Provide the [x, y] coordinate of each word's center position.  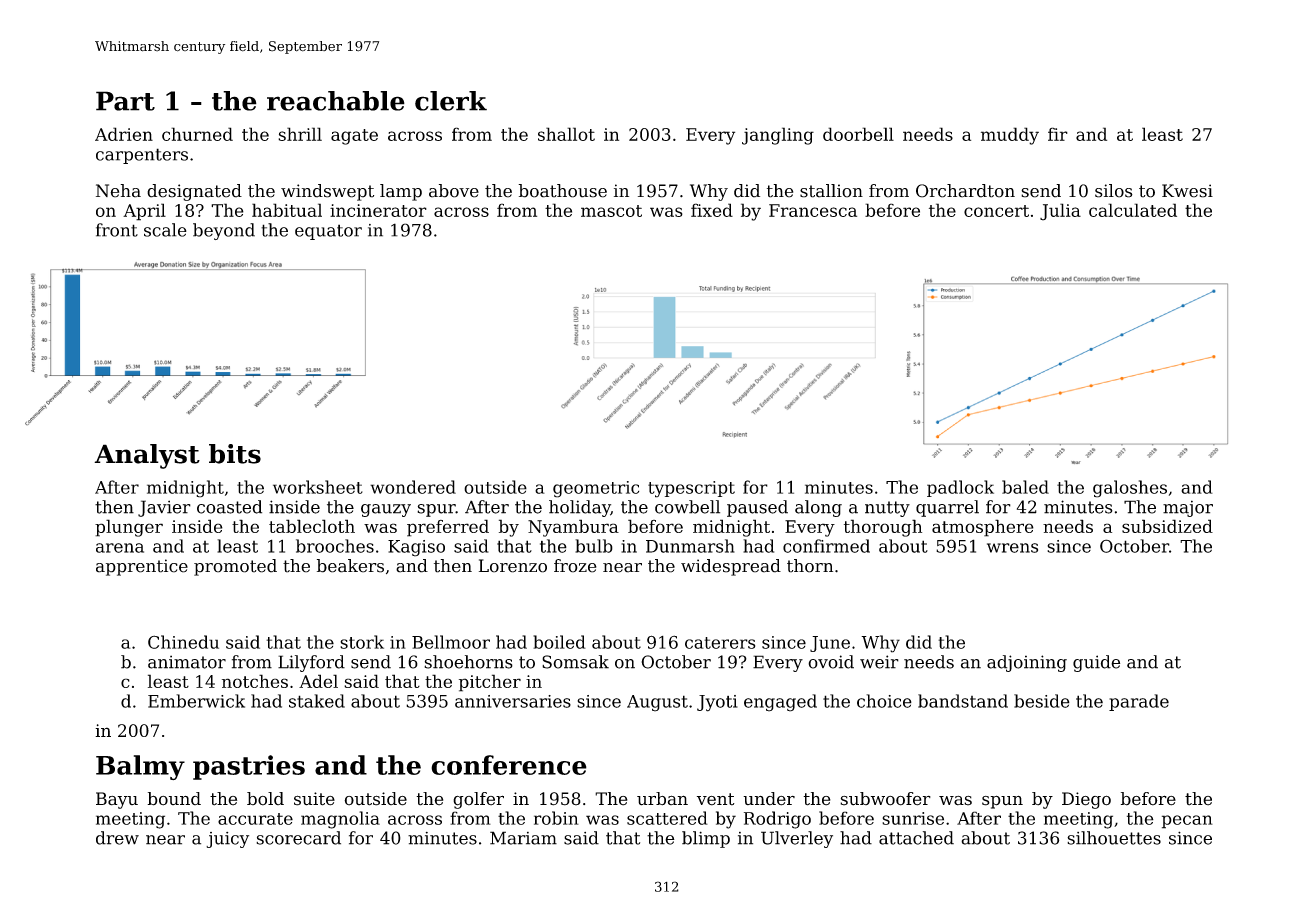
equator [328, 232]
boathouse [562, 191]
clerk [451, 101]
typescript [691, 489]
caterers [720, 643]
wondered [413, 487]
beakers [350, 566]
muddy [1010, 136]
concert [996, 211]
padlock [960, 488]
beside [1042, 701]
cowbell [687, 507]
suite [314, 799]
